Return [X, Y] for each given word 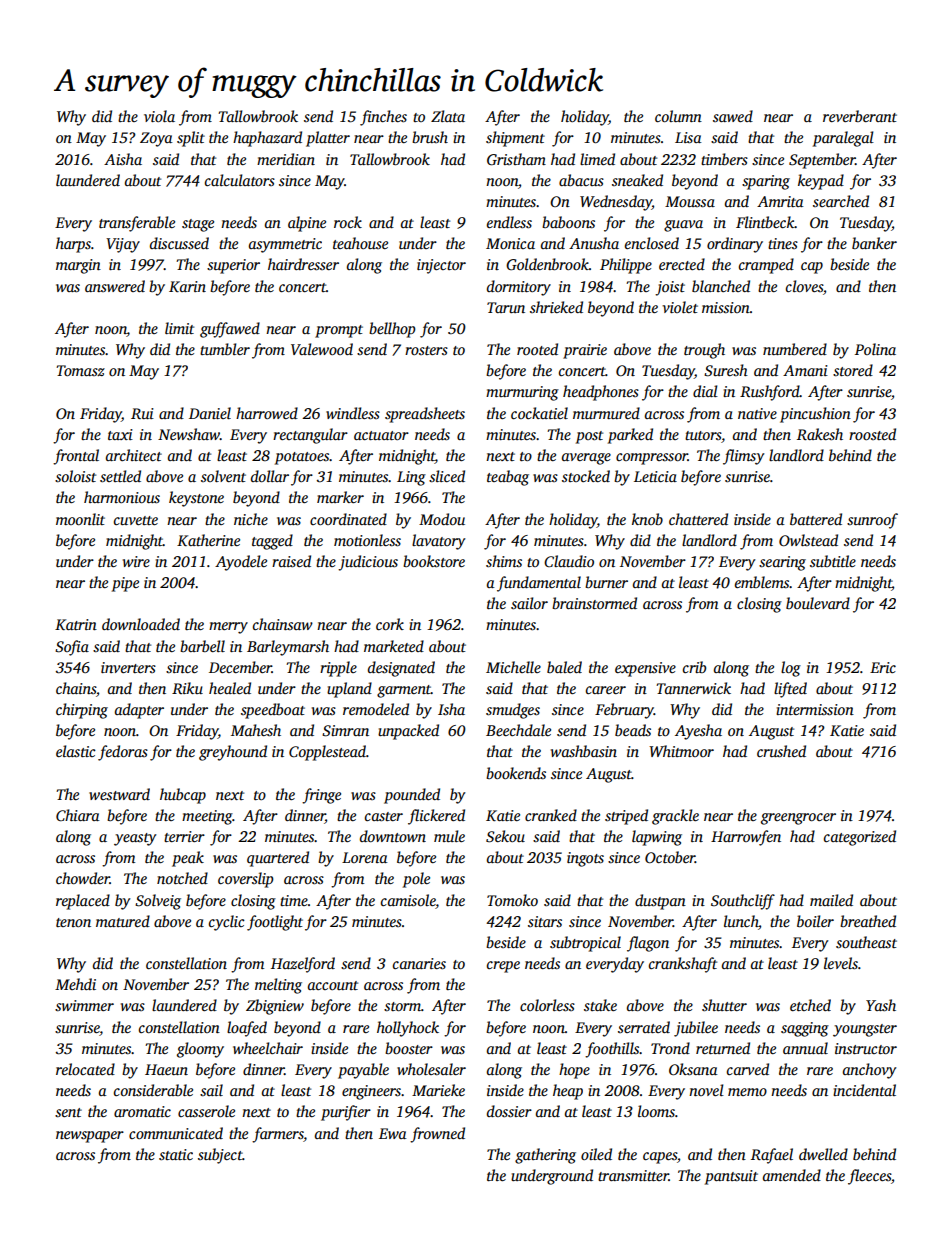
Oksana [693, 1069]
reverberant [860, 116]
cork [390, 624]
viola [159, 116]
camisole [408, 900]
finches [383, 118]
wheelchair [268, 1048]
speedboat [273, 711]
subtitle [833, 561]
